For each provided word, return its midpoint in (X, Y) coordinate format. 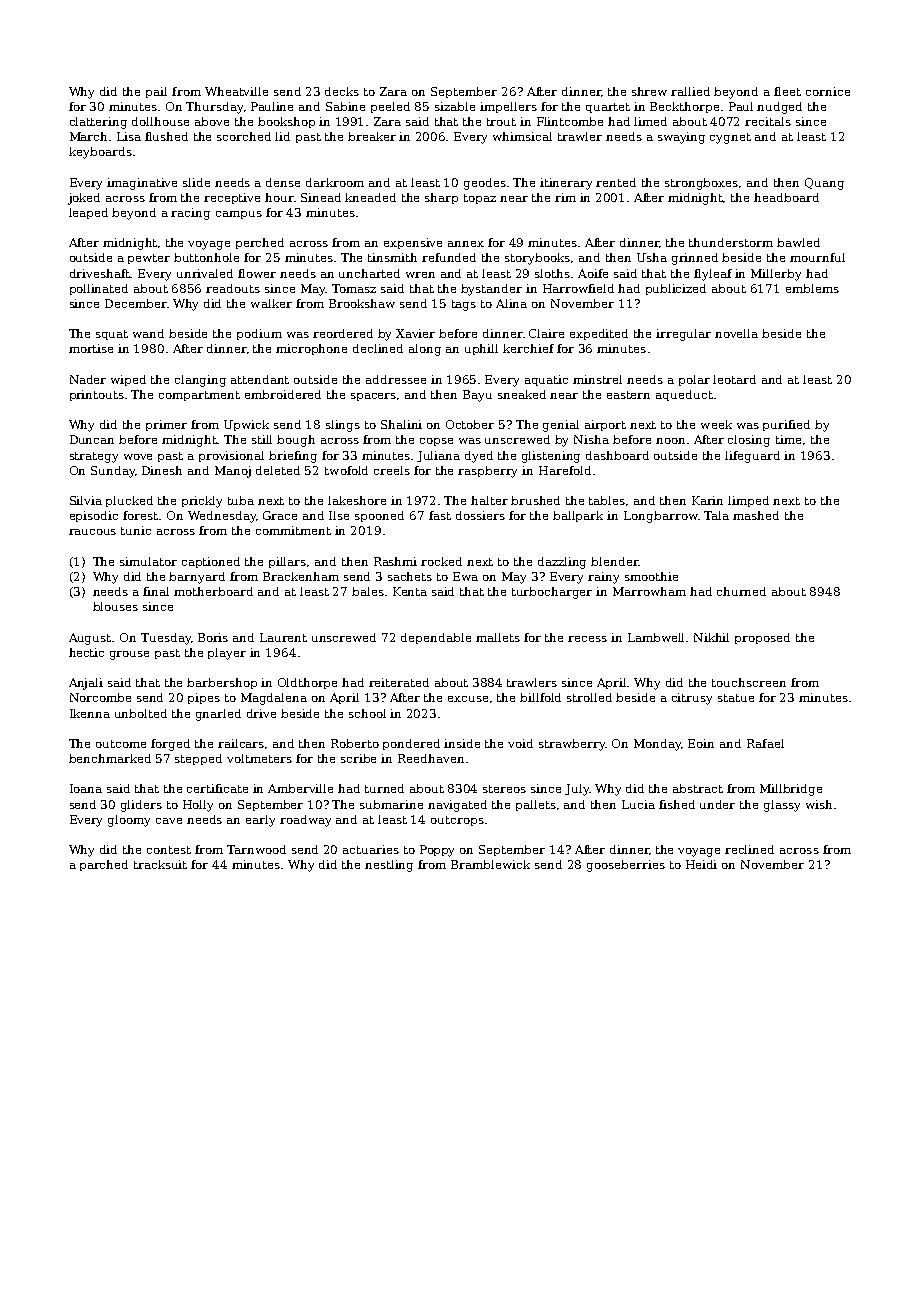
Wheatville (236, 91)
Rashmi (395, 561)
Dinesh (162, 470)
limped (748, 501)
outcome (121, 744)
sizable (455, 106)
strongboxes (701, 184)
